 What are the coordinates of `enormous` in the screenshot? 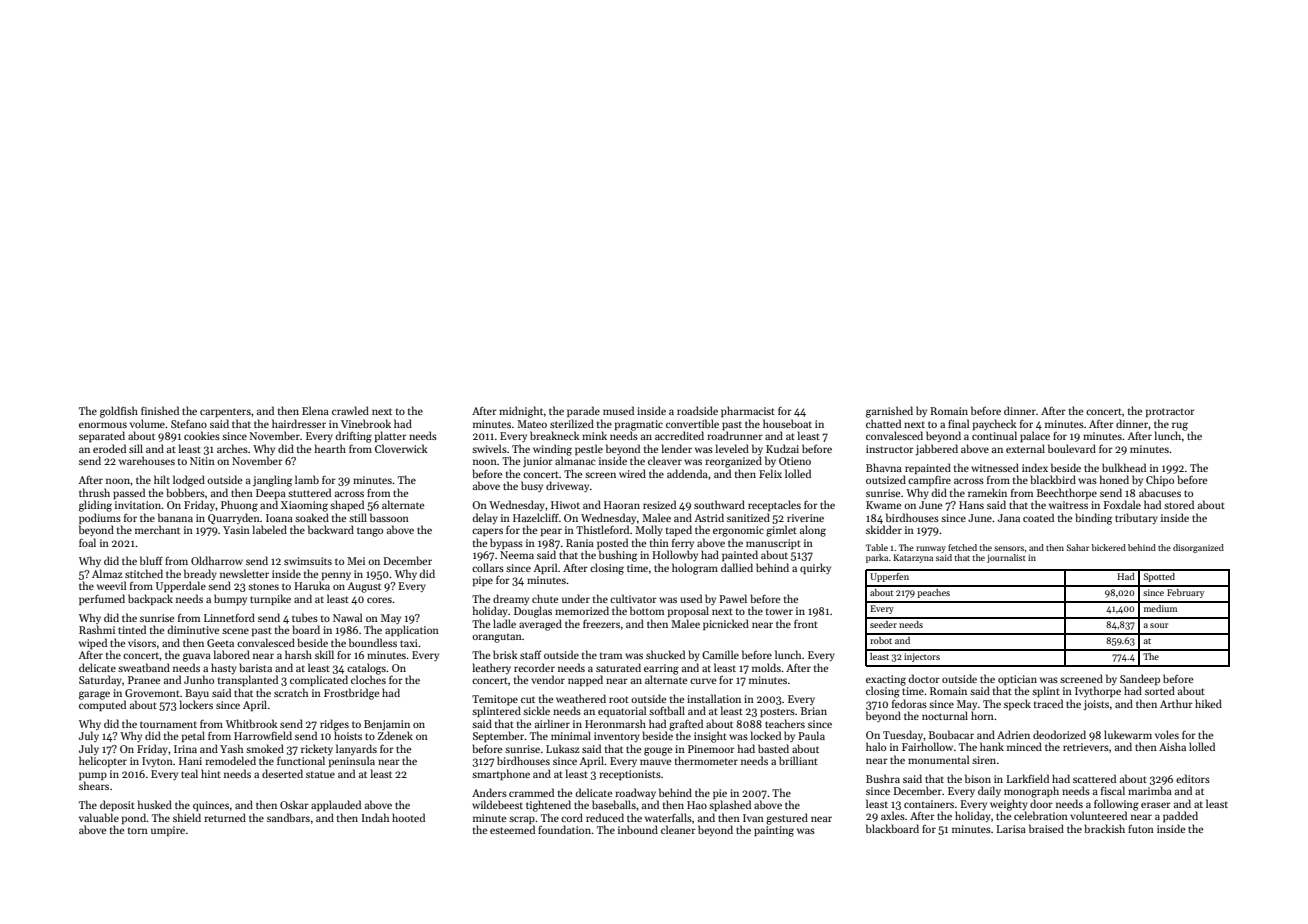 It's located at (103, 425).
